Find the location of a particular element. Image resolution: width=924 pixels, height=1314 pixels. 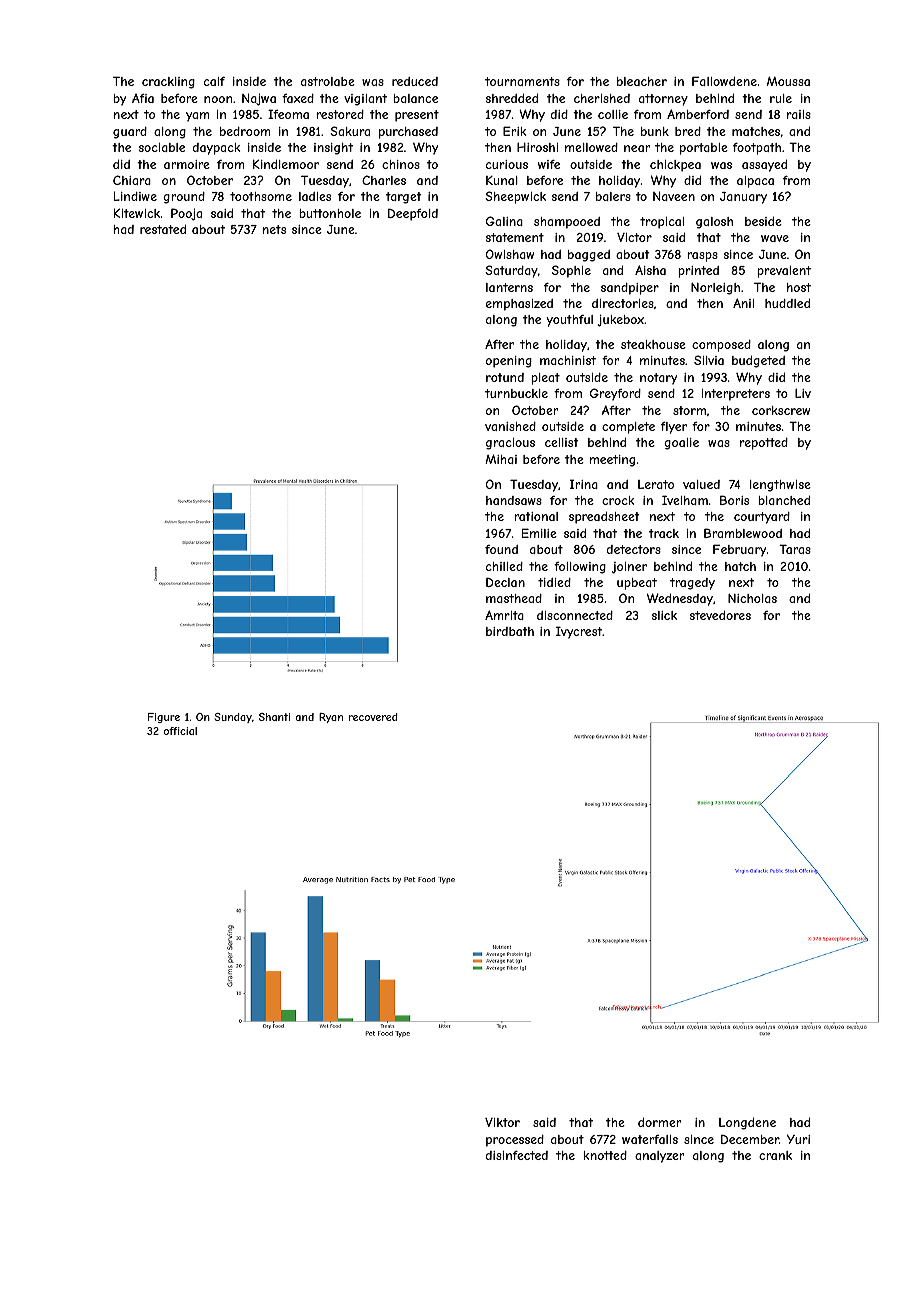

Fallowdene is located at coordinates (724, 81).
